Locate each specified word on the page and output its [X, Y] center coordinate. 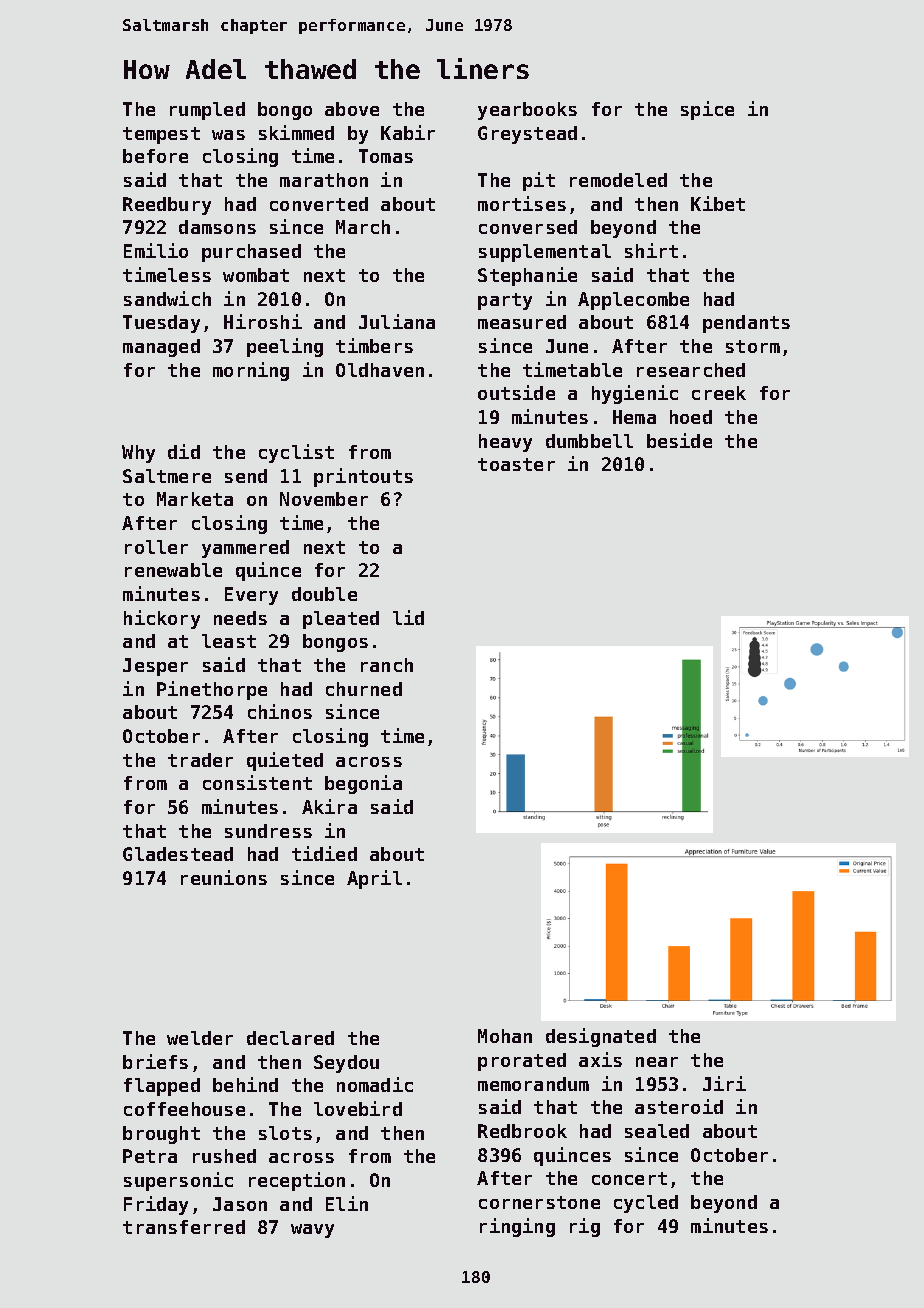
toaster [516, 464]
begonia [363, 784]
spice [707, 110]
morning [251, 371]
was [228, 135]
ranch [387, 665]
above [352, 109]
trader [200, 760]
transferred [184, 1227]
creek [719, 393]
